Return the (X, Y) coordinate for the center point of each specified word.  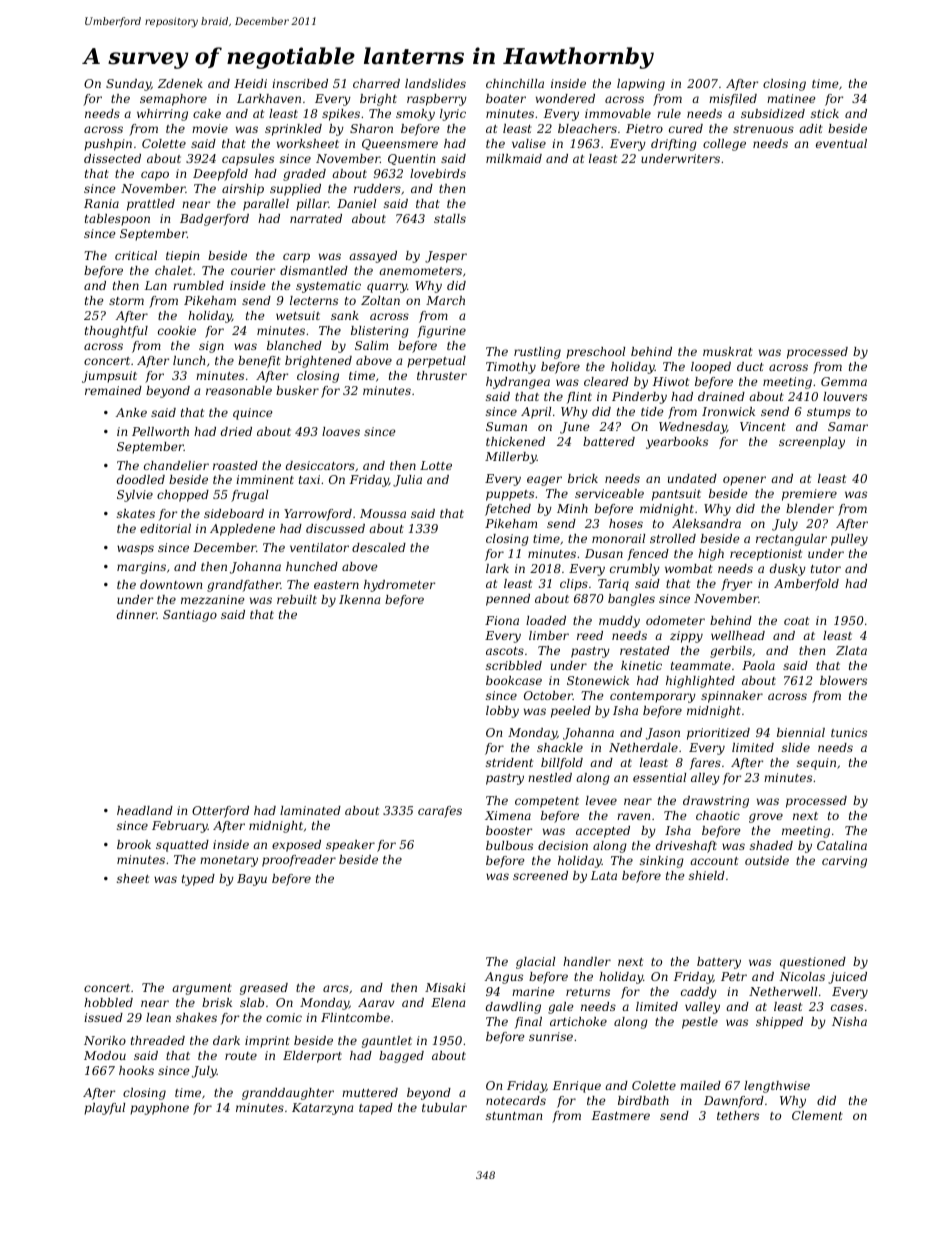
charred (376, 83)
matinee (791, 98)
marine (533, 991)
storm (126, 301)
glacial (535, 963)
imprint (267, 1042)
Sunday (128, 85)
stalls (450, 218)
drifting (674, 145)
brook (134, 844)
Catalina (842, 845)
